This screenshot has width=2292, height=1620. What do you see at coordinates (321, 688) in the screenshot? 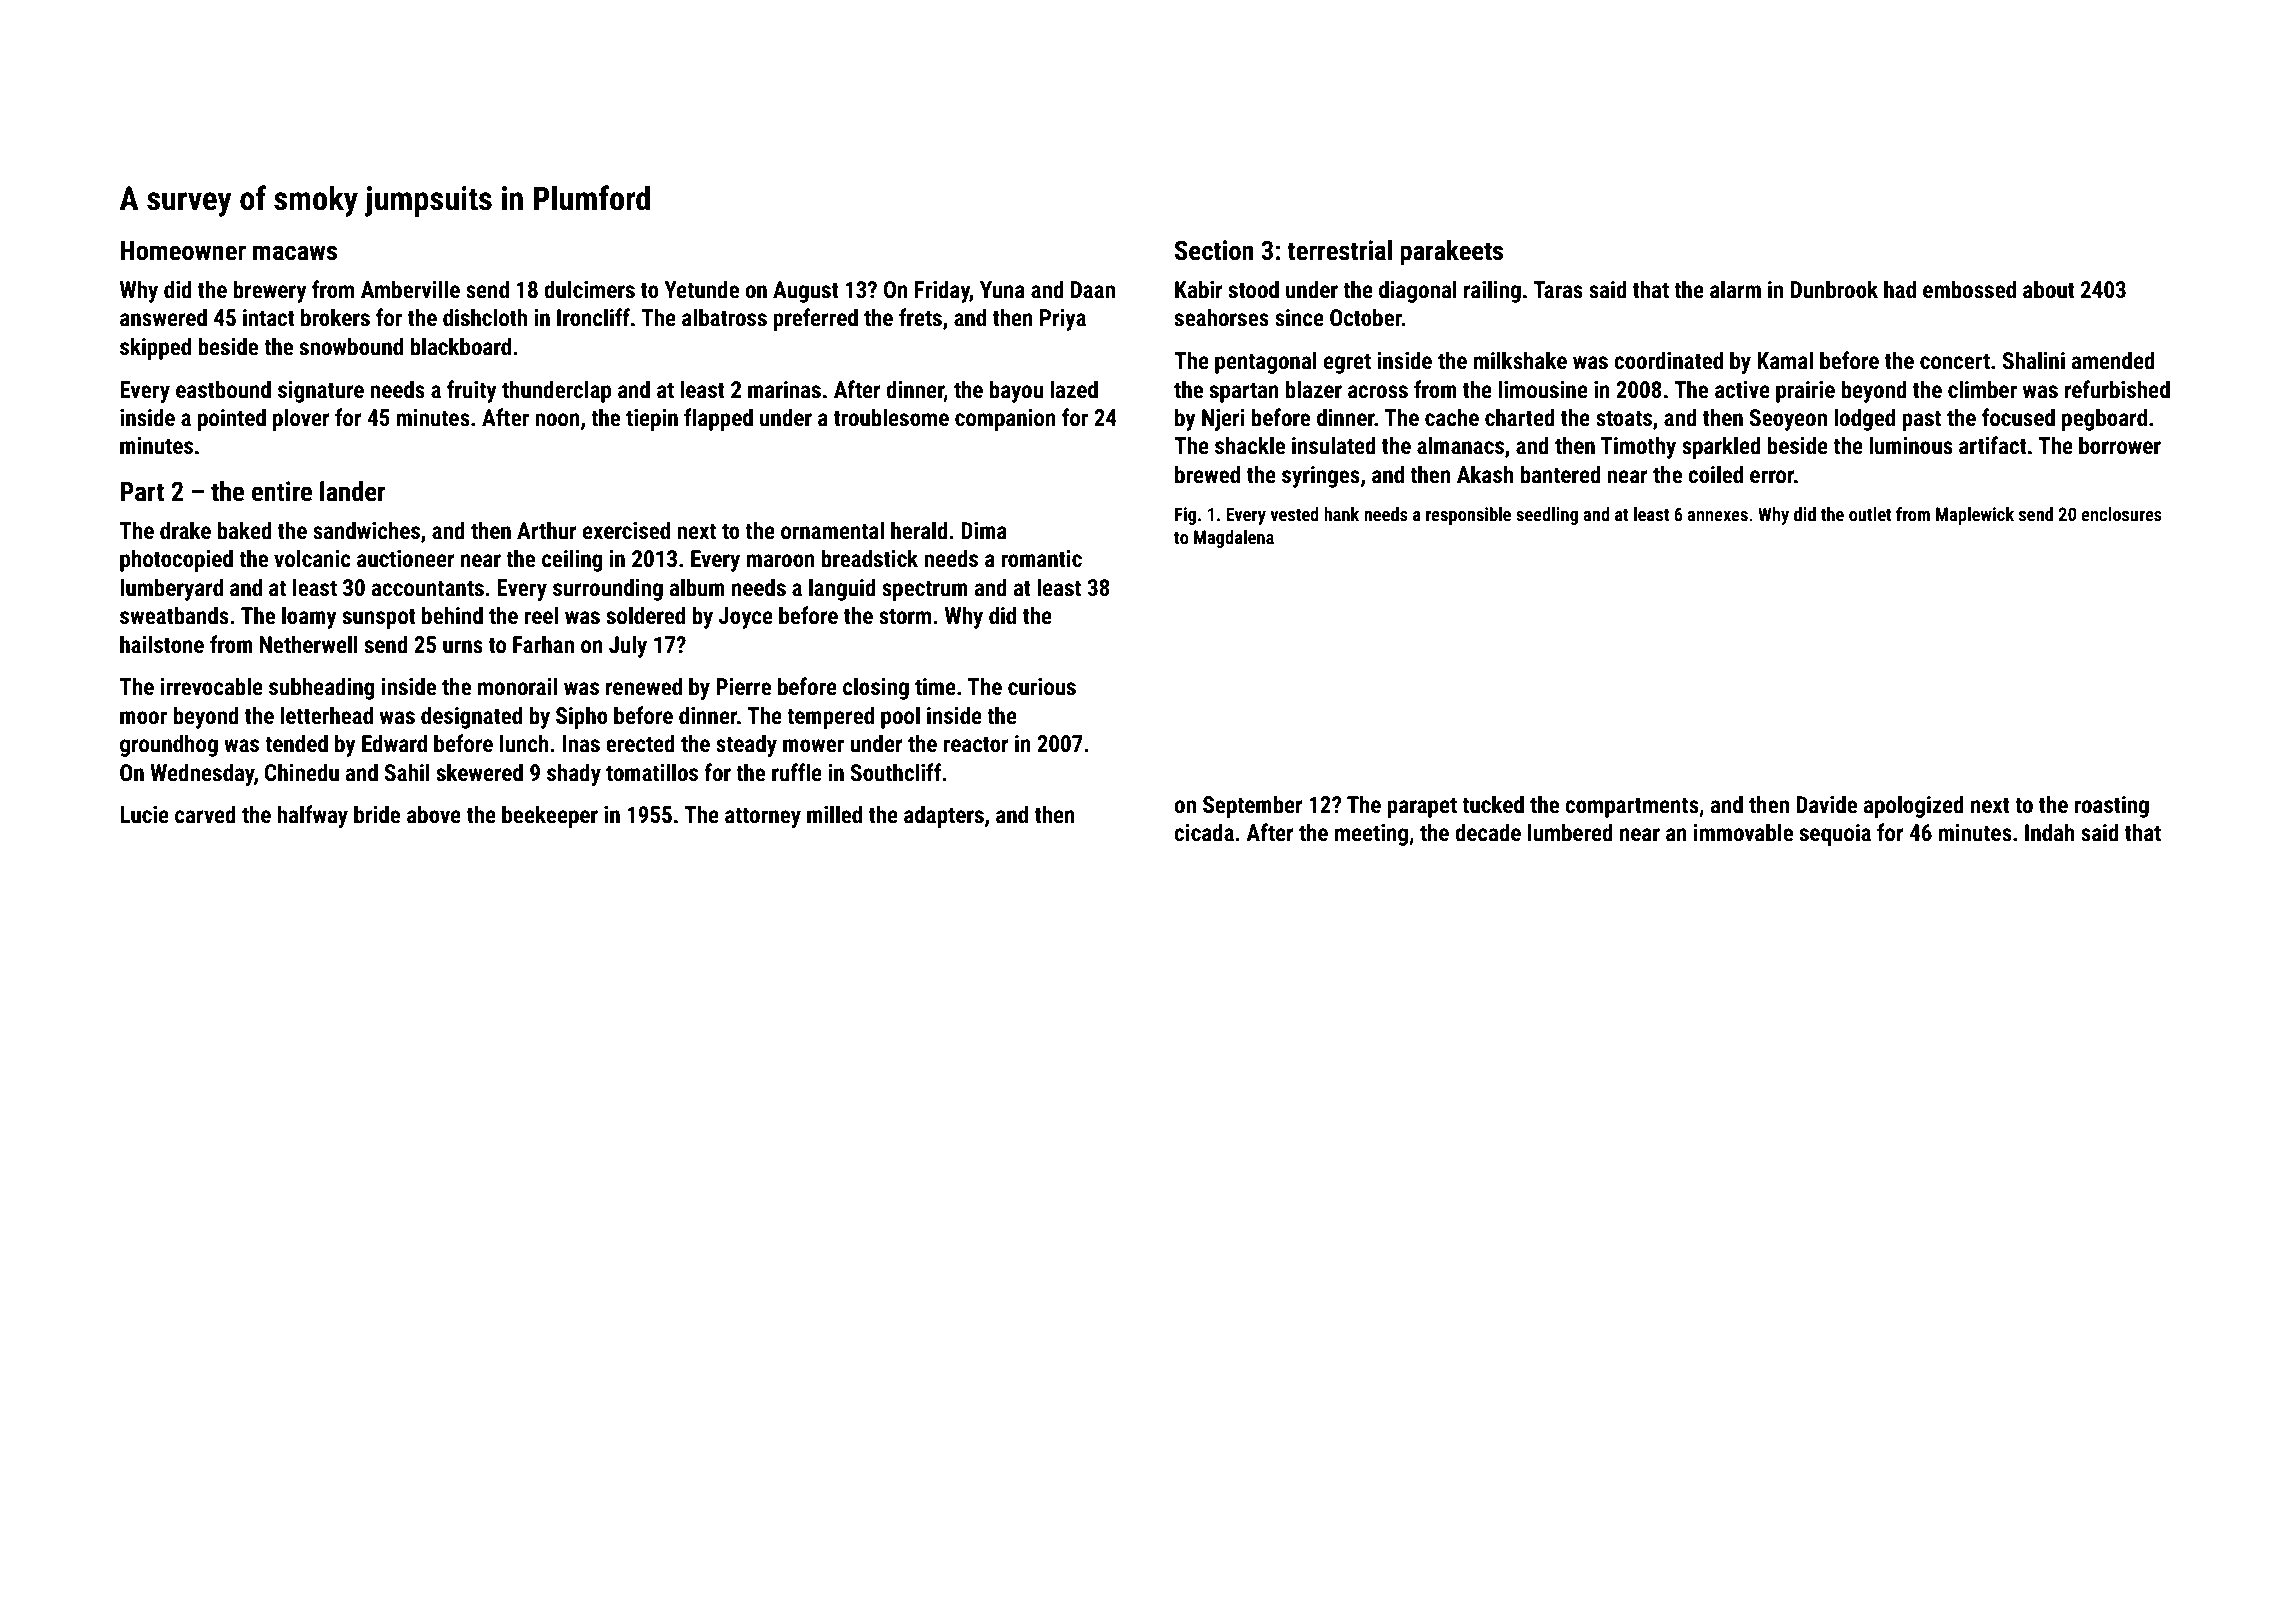
I see `subheading` at bounding box center [321, 688].
